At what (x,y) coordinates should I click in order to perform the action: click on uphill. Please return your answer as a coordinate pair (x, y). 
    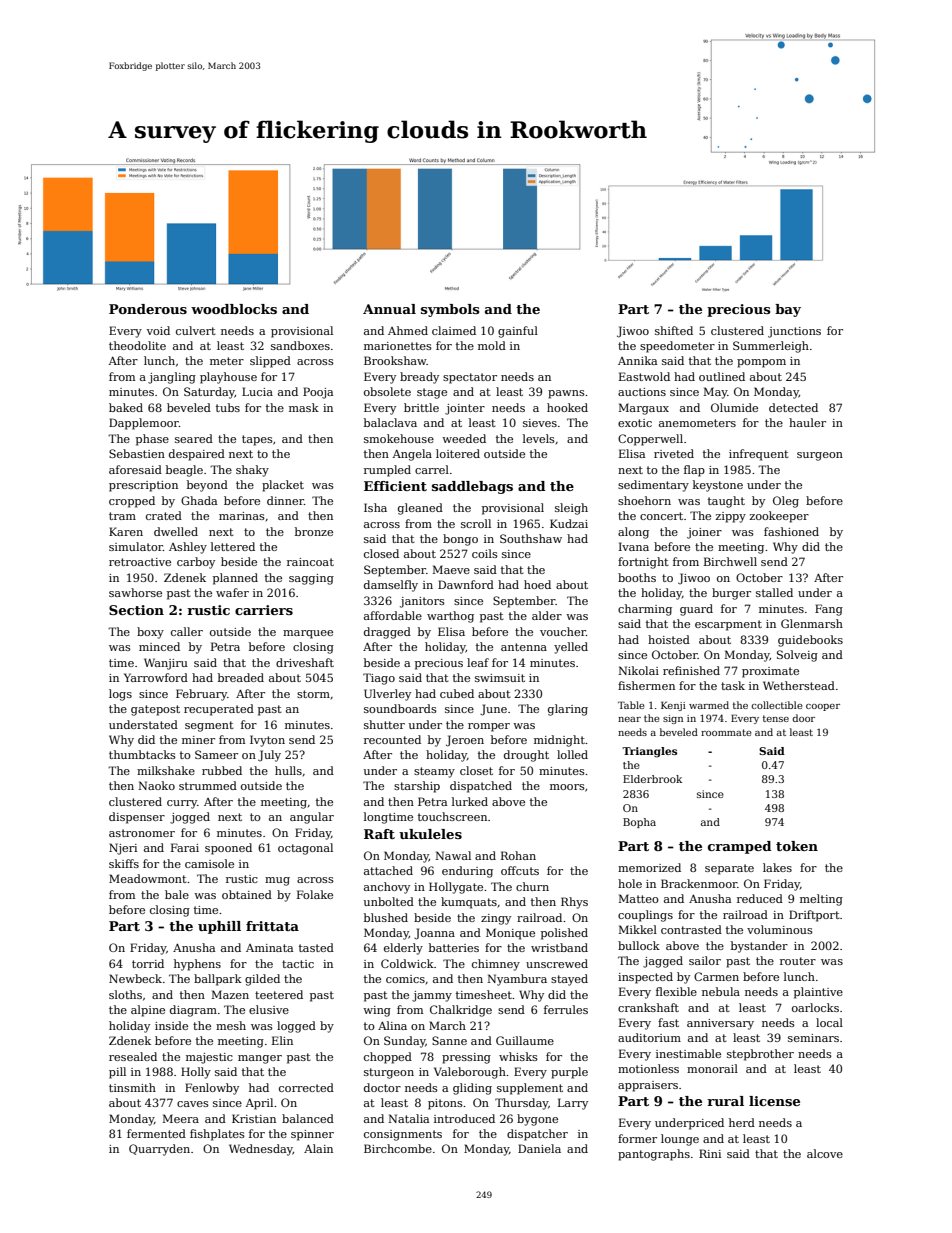
    Looking at the image, I should click on (219, 927).
